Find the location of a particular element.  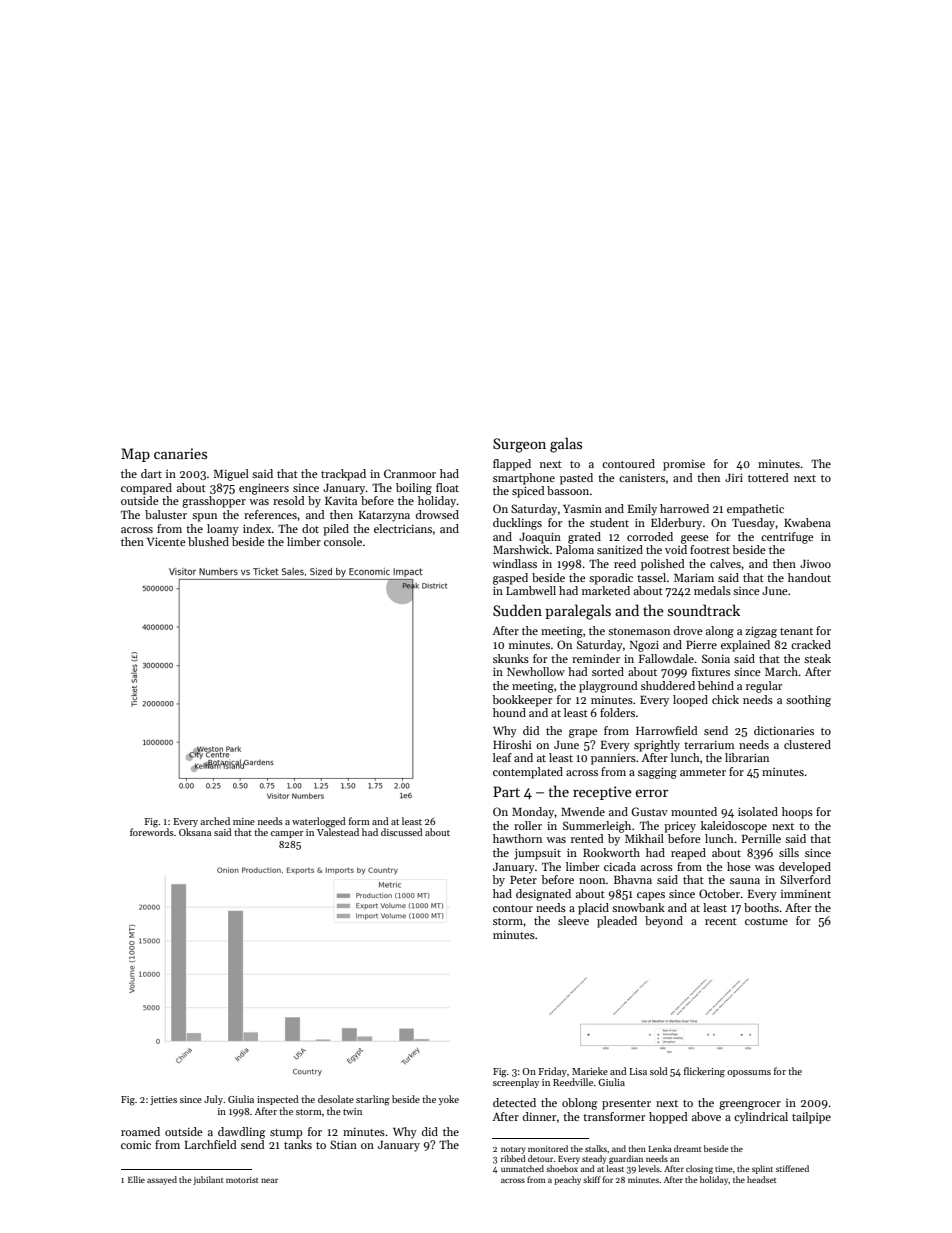

Harrowfield is located at coordinates (667, 730).
